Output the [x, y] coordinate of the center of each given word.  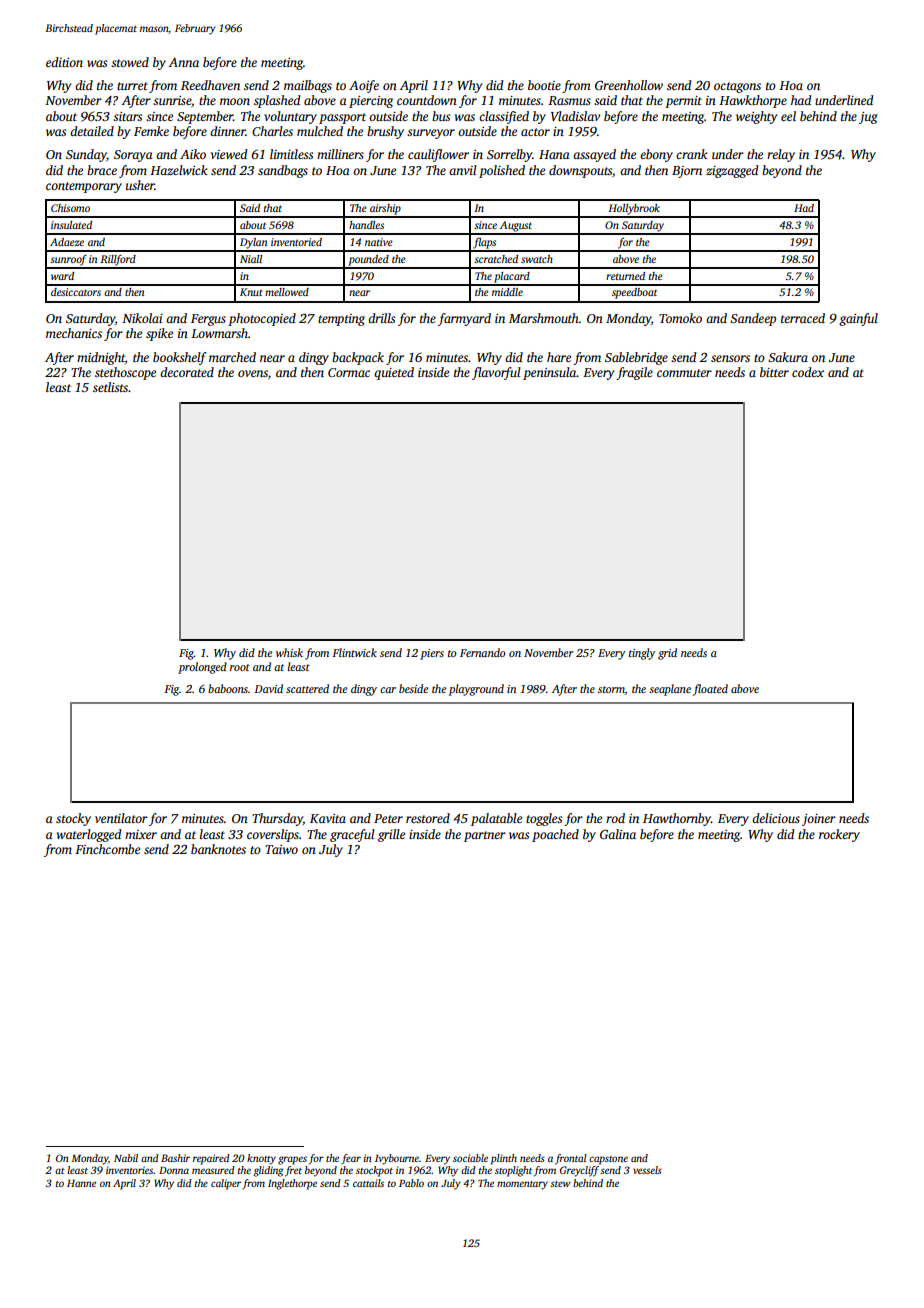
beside [413, 688]
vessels [647, 1170]
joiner [819, 820]
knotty [261, 1159]
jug [868, 118]
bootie [544, 85]
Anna [183, 62]
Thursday [277, 819]
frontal [571, 1159]
